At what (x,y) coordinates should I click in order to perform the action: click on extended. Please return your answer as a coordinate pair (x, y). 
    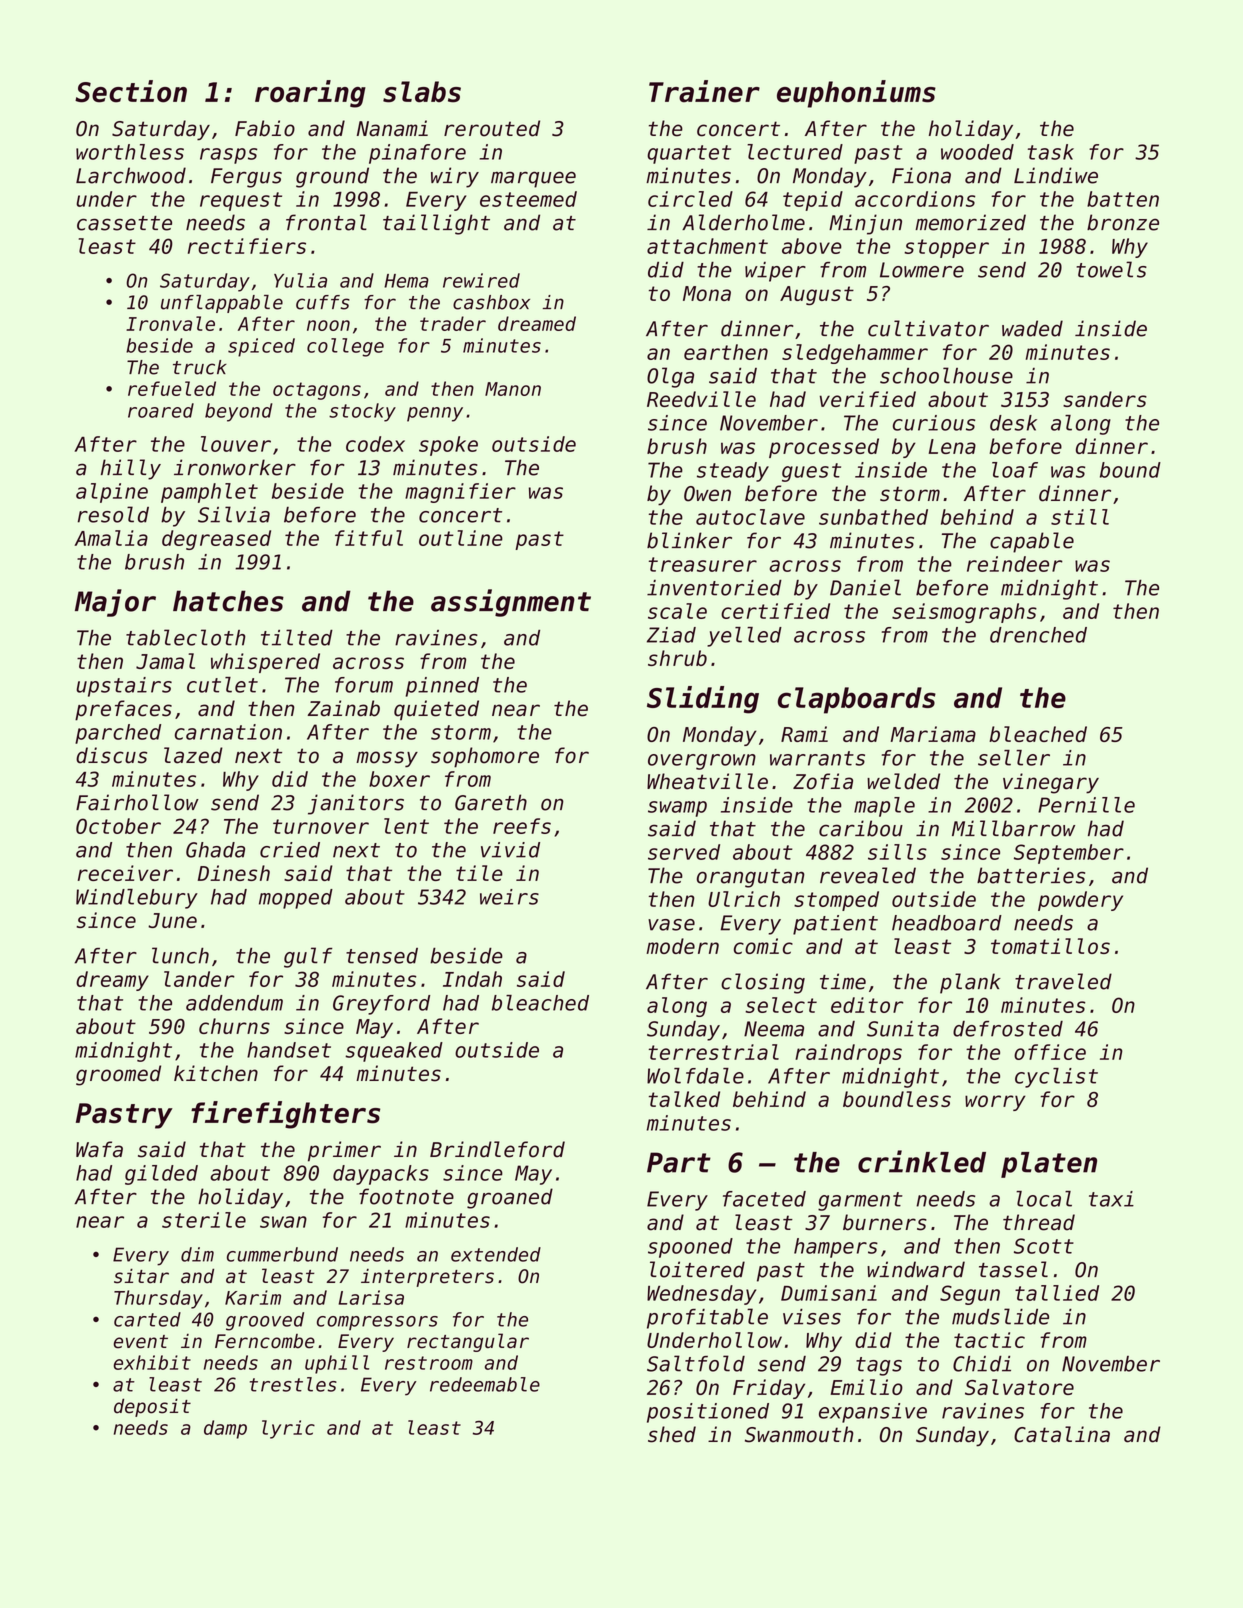
    Looking at the image, I should click on (496, 1254).
